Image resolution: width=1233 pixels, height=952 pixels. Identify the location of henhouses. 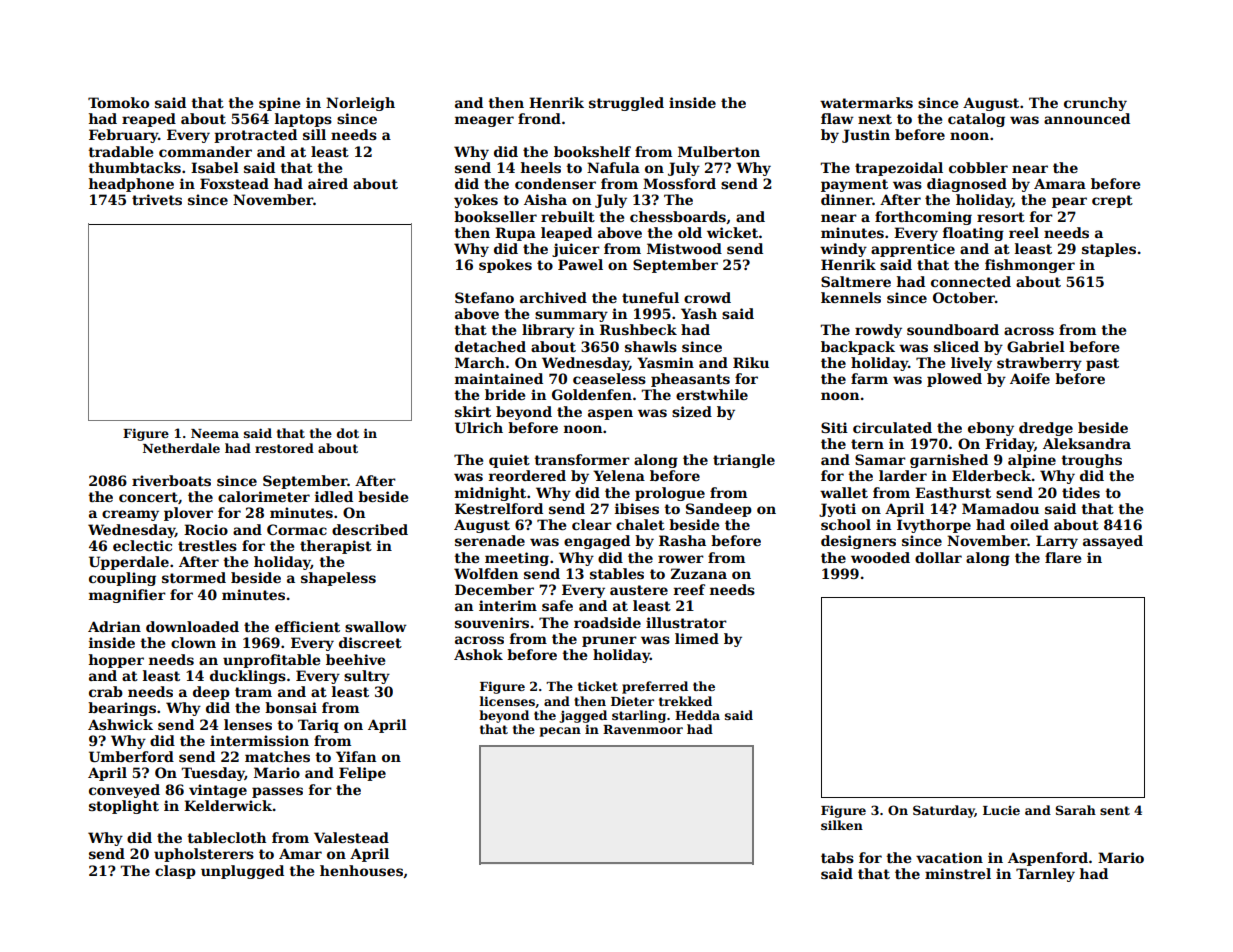
(361, 870).
